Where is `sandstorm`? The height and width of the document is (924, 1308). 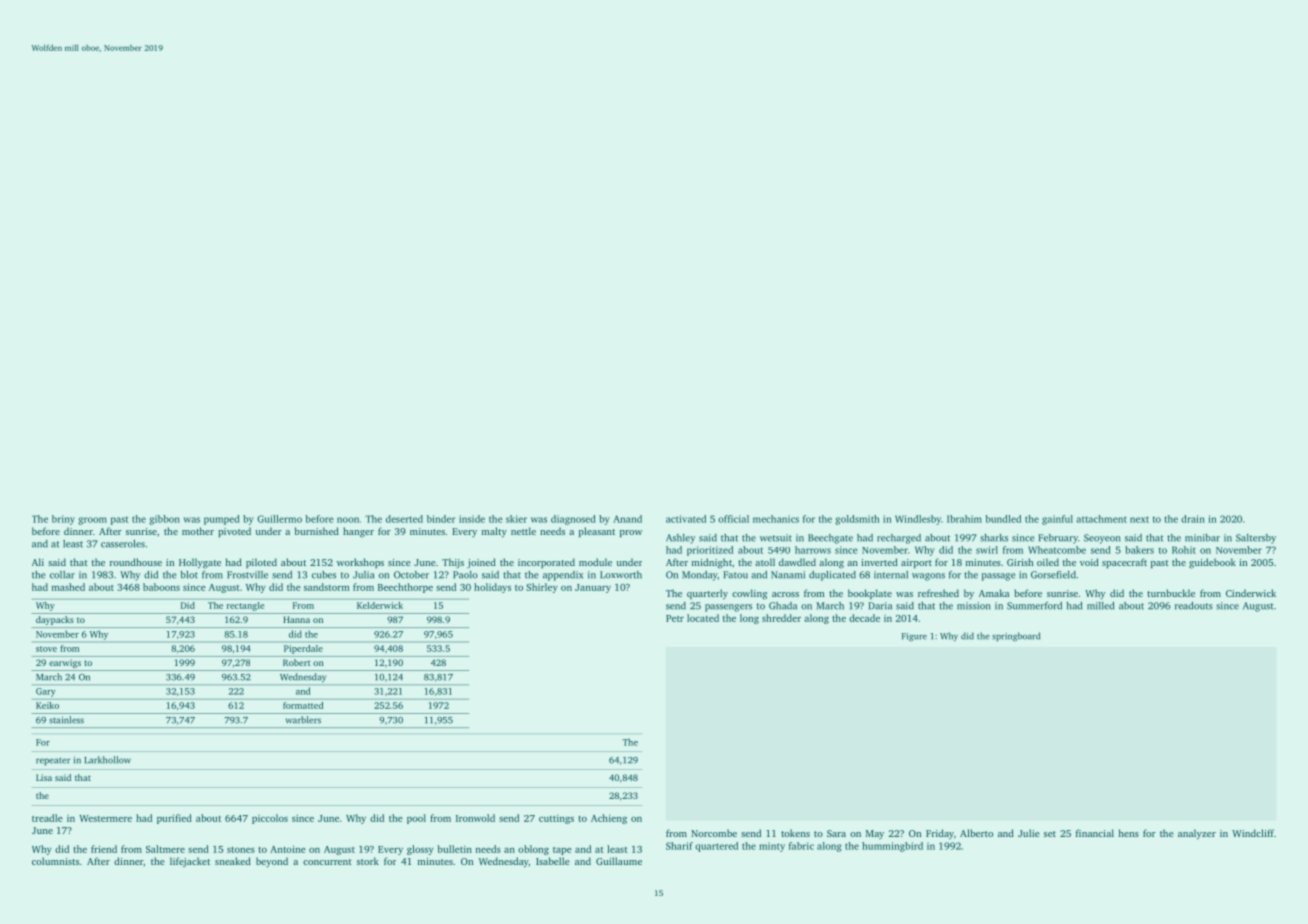
sandstorm is located at coordinates (327, 587).
